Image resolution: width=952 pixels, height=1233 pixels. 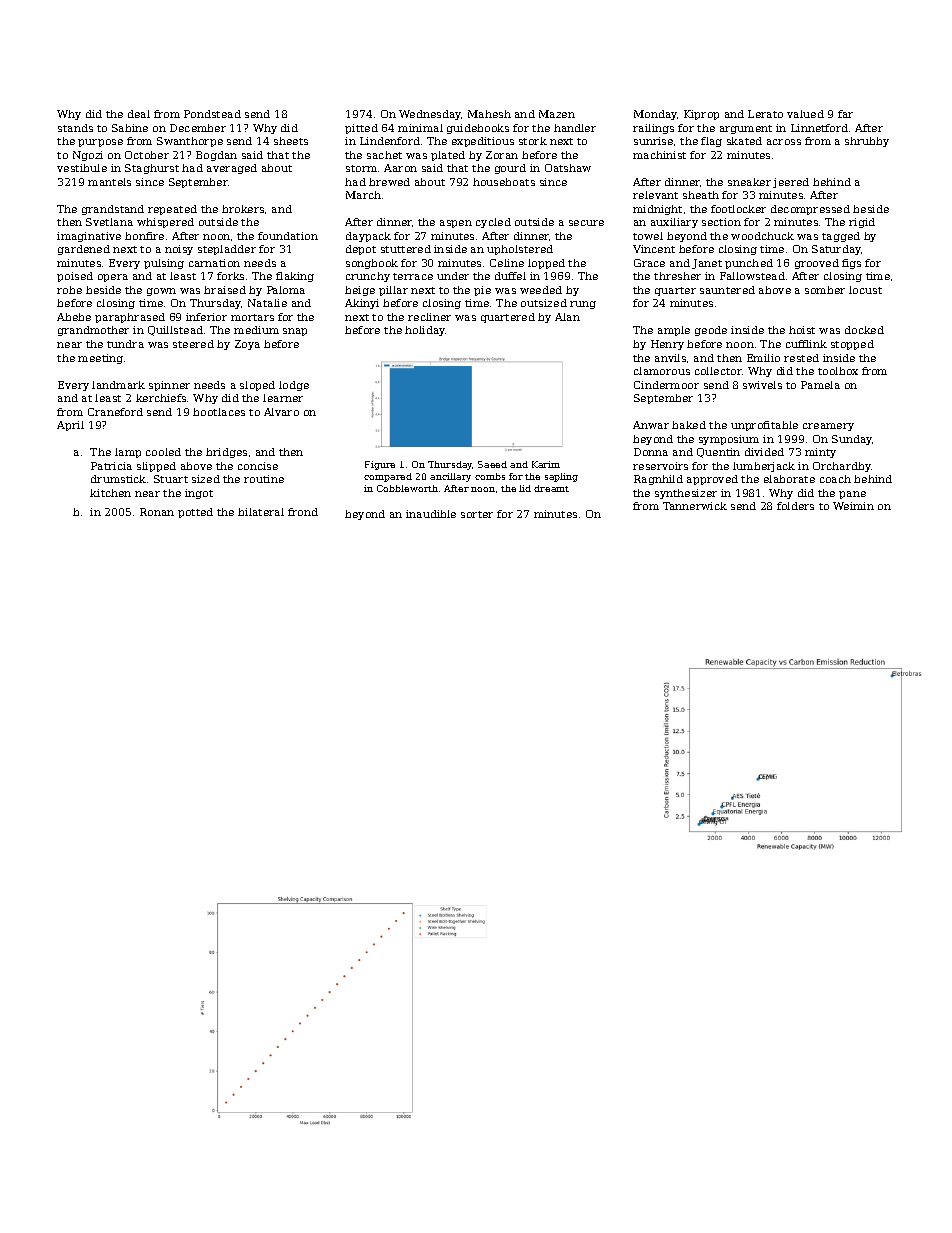 What do you see at coordinates (413, 276) in the page?
I see `terrace` at bounding box center [413, 276].
